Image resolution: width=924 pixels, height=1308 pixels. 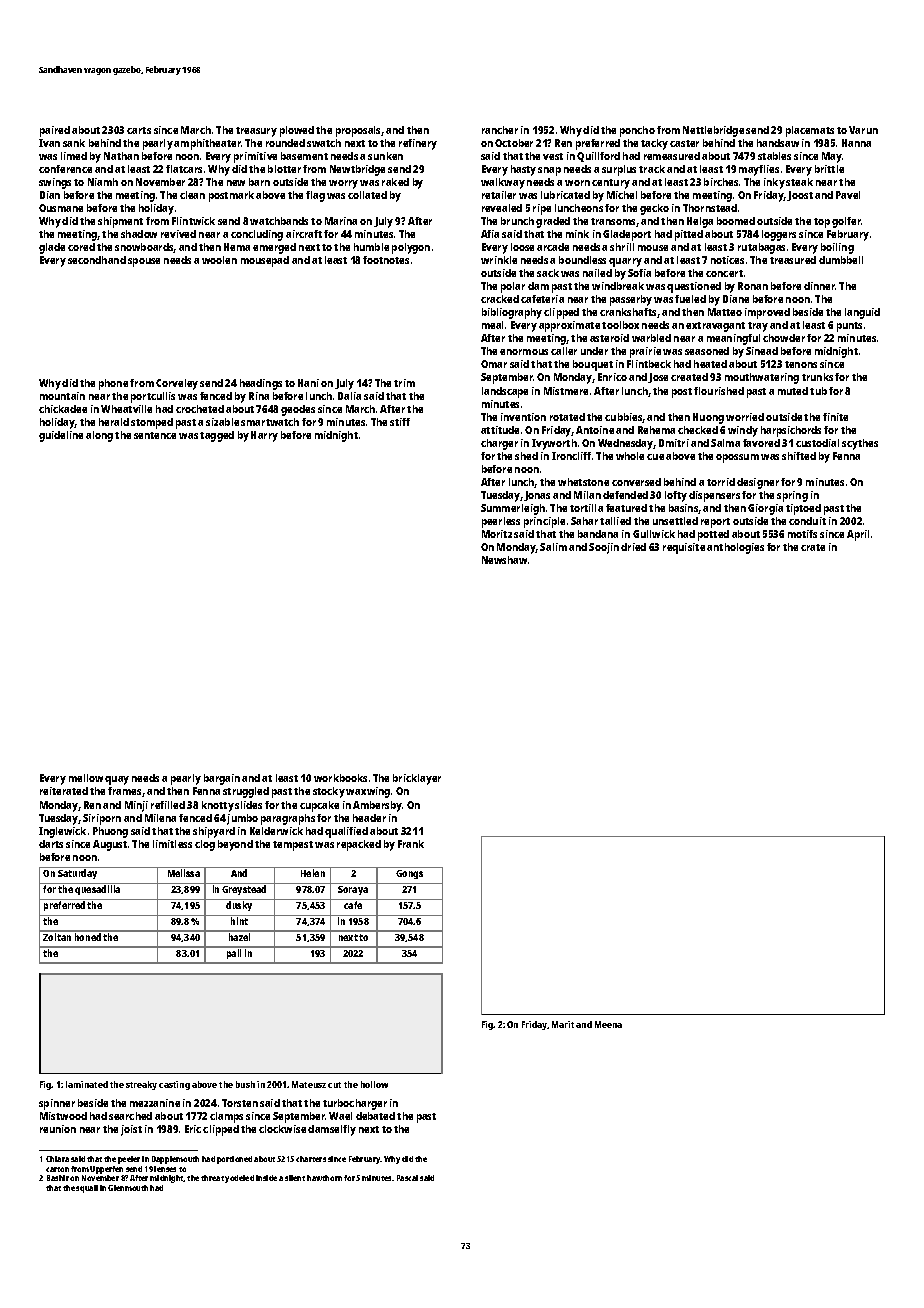 What do you see at coordinates (492, 325) in the screenshot?
I see `meal` at bounding box center [492, 325].
